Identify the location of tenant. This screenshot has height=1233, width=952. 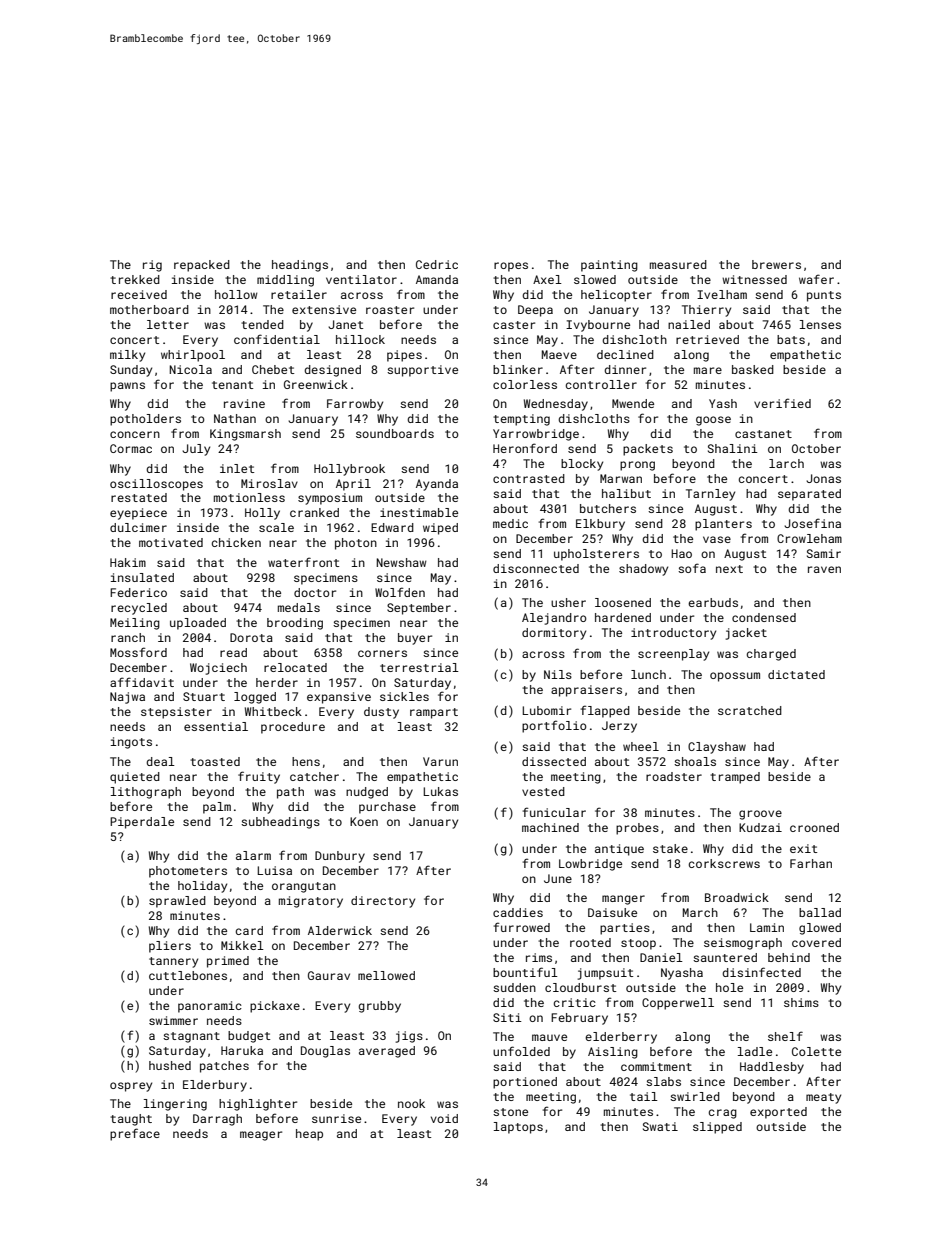
(232, 385).
